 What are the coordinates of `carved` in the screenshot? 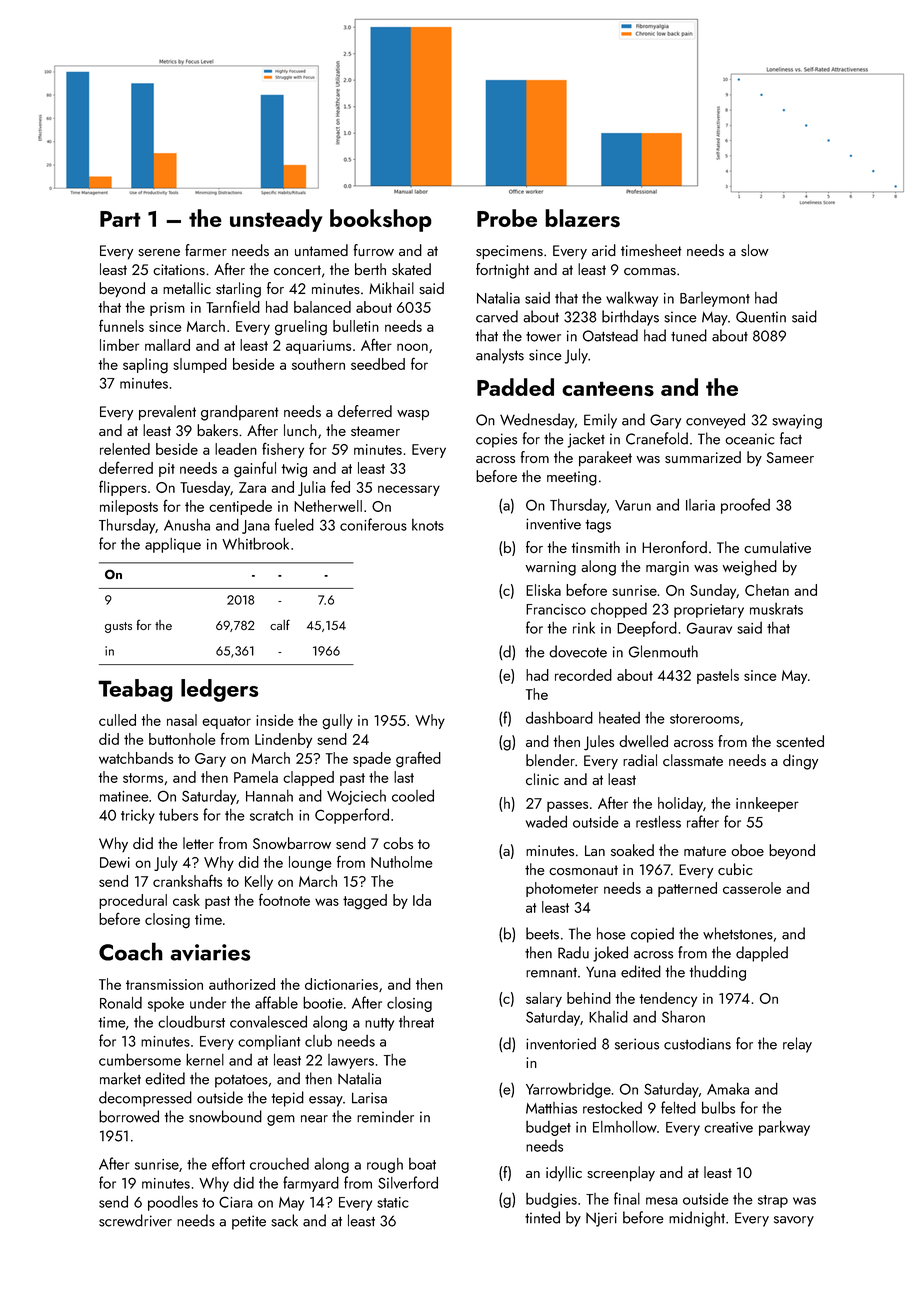 It's located at (497, 316).
